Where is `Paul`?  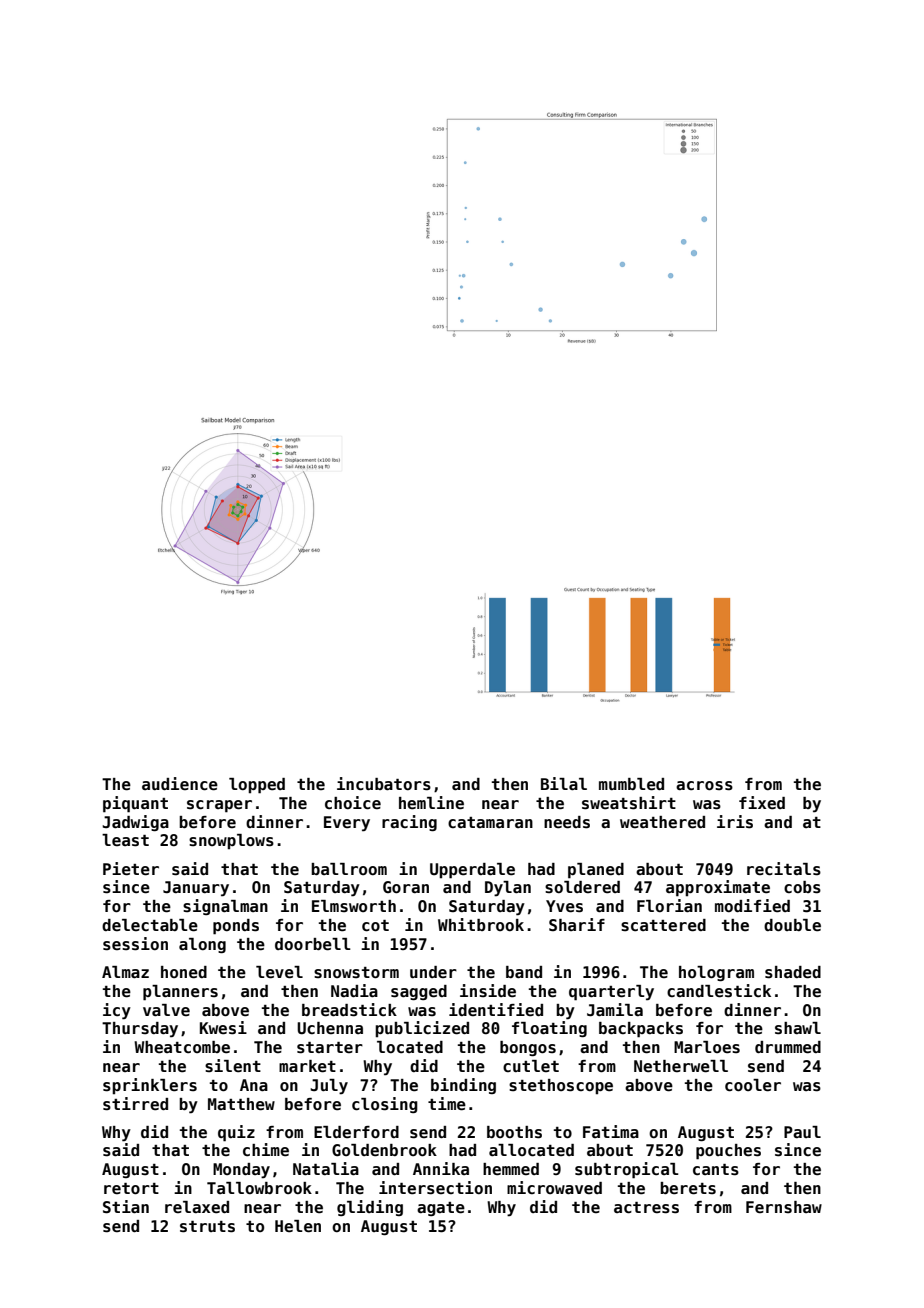
Paul is located at coordinates (802, 1132).
